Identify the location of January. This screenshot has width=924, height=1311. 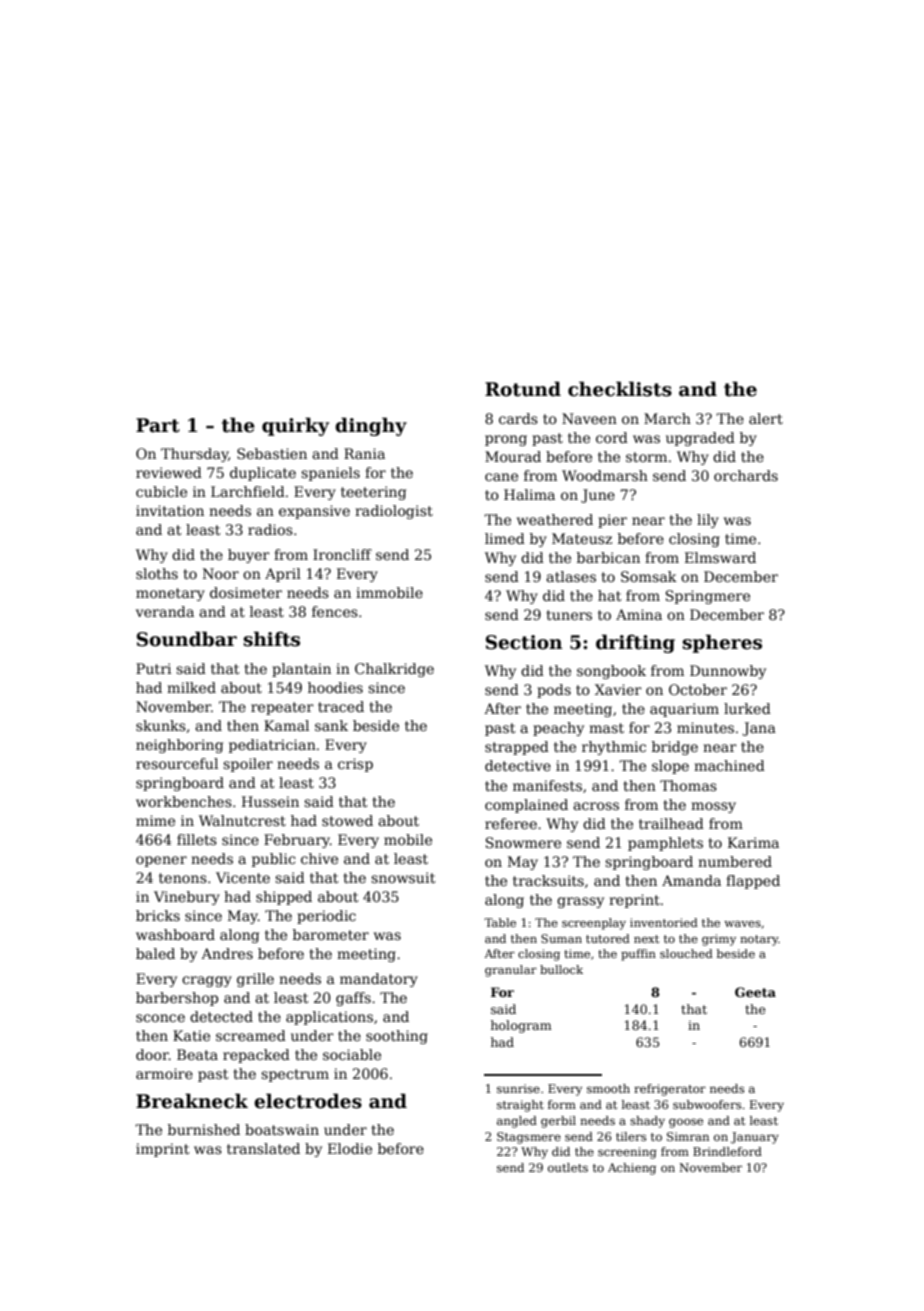
(755, 1138).
